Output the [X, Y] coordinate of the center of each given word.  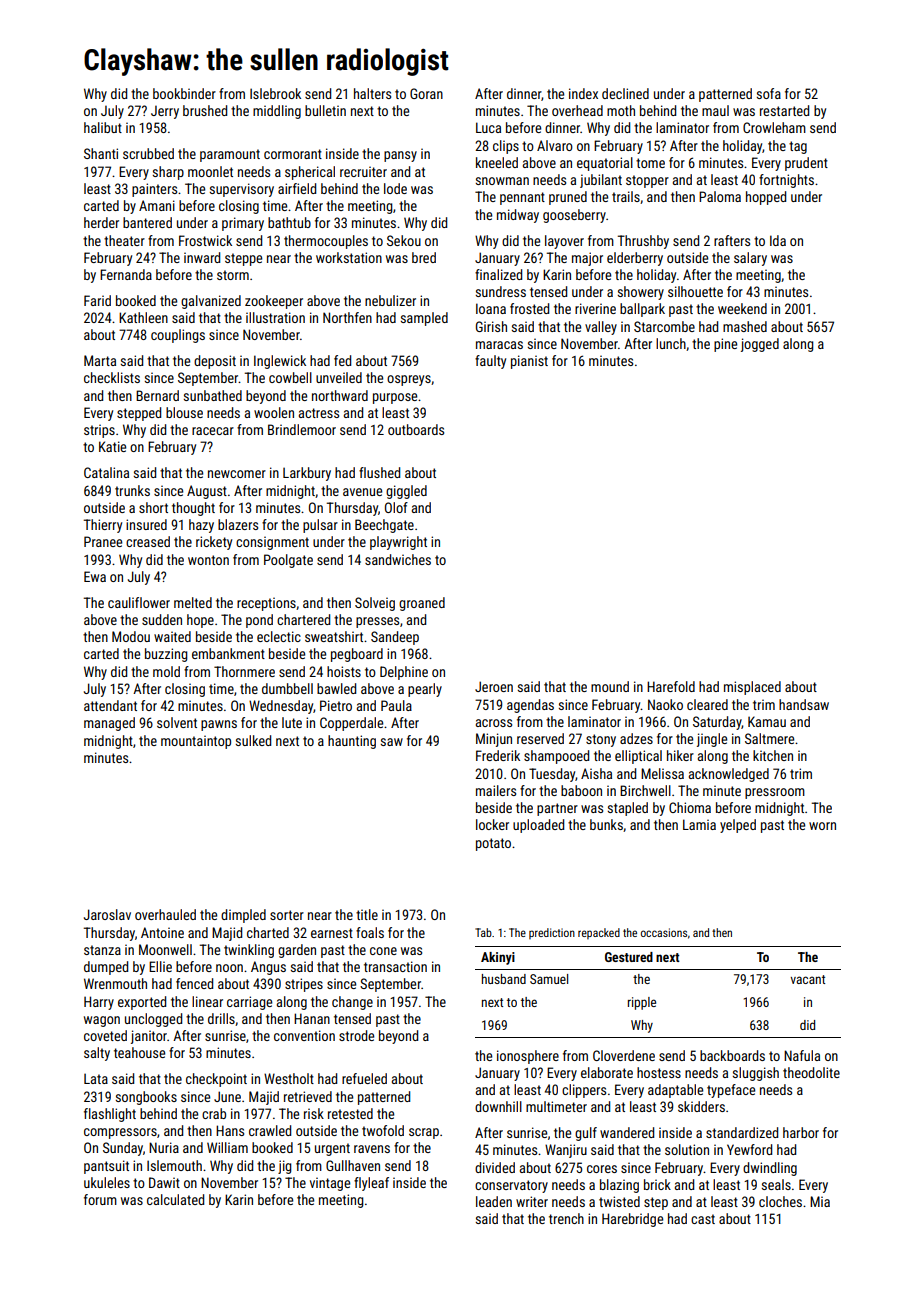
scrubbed [148, 153]
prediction [552, 933]
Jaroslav [107, 914]
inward [202, 257]
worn [822, 826]
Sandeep [395, 638]
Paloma [720, 196]
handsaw [804, 704]
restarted [784, 110]
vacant [807, 979]
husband [504, 979]
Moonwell [165, 949]
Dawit [164, 1182]
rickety [214, 543]
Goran [426, 93]
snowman [502, 181]
